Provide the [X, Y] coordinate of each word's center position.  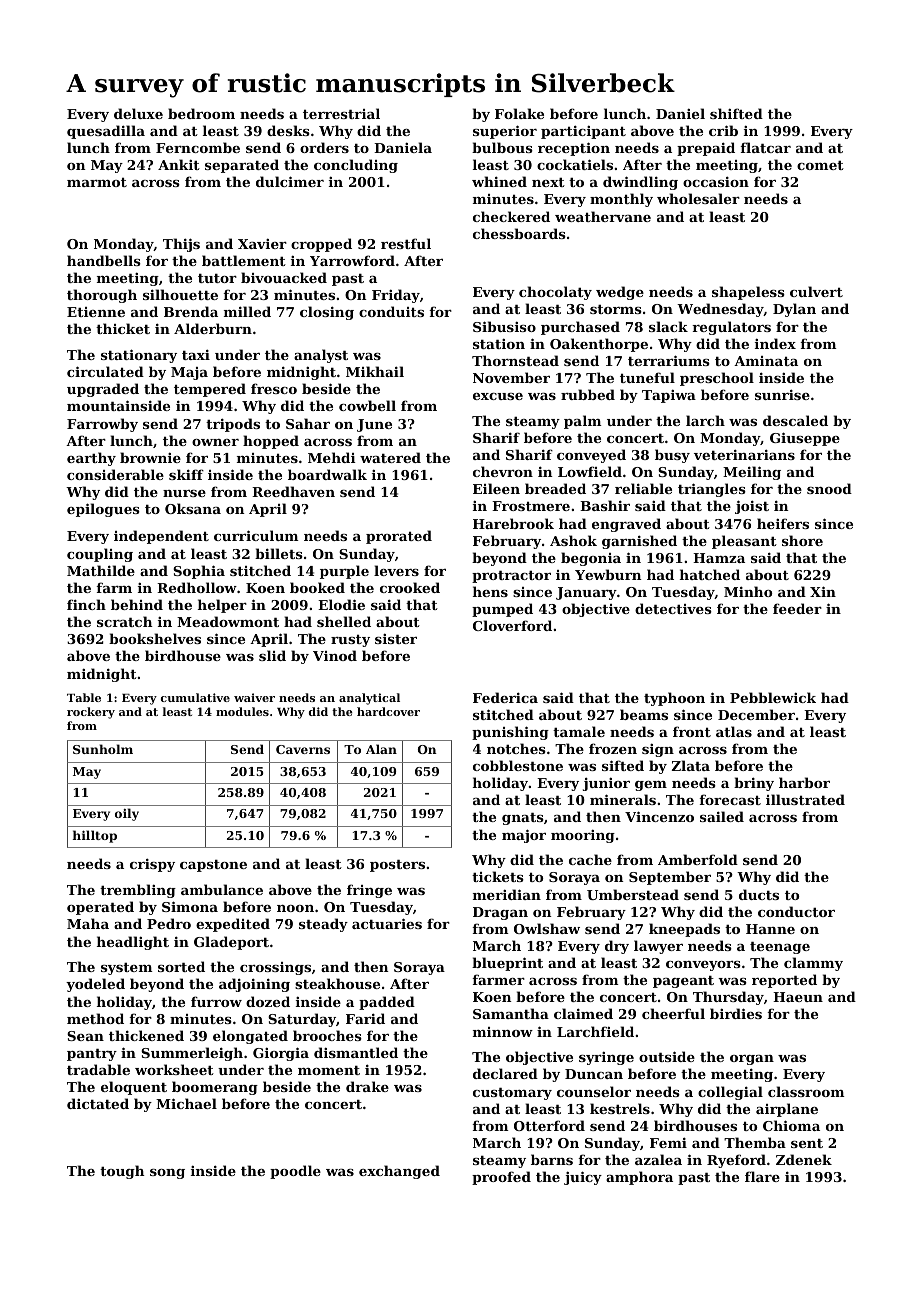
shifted [736, 113]
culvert [816, 291]
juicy [583, 1178]
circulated [105, 371]
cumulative [195, 697]
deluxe [138, 113]
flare [762, 1176]
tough [122, 1172]
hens [490, 591]
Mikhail [375, 371]
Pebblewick [773, 697]
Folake [519, 113]
